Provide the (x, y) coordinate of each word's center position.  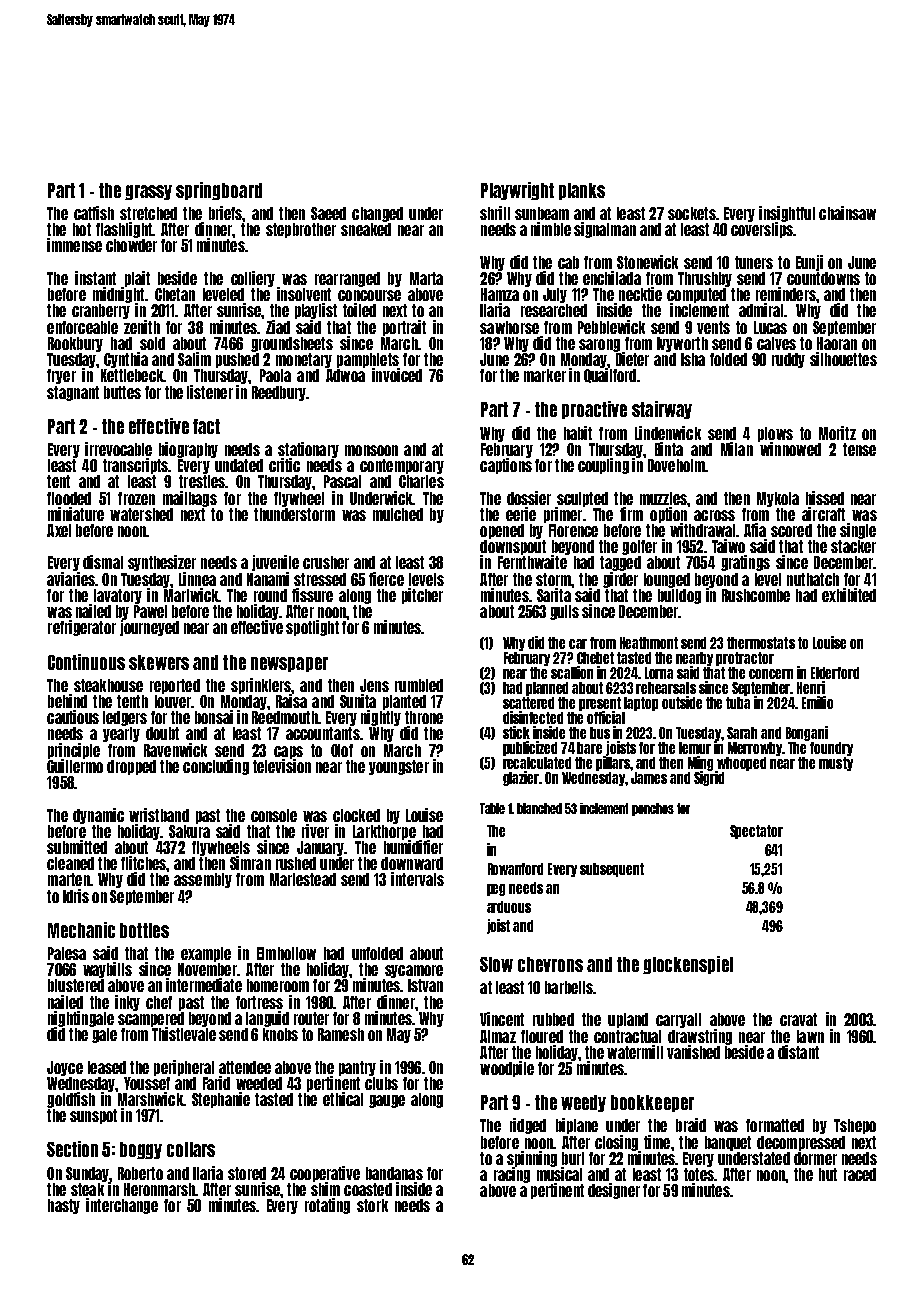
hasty (64, 1206)
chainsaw (847, 213)
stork (372, 1205)
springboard (219, 191)
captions (506, 466)
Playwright (517, 191)
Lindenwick (668, 433)
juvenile (275, 563)
